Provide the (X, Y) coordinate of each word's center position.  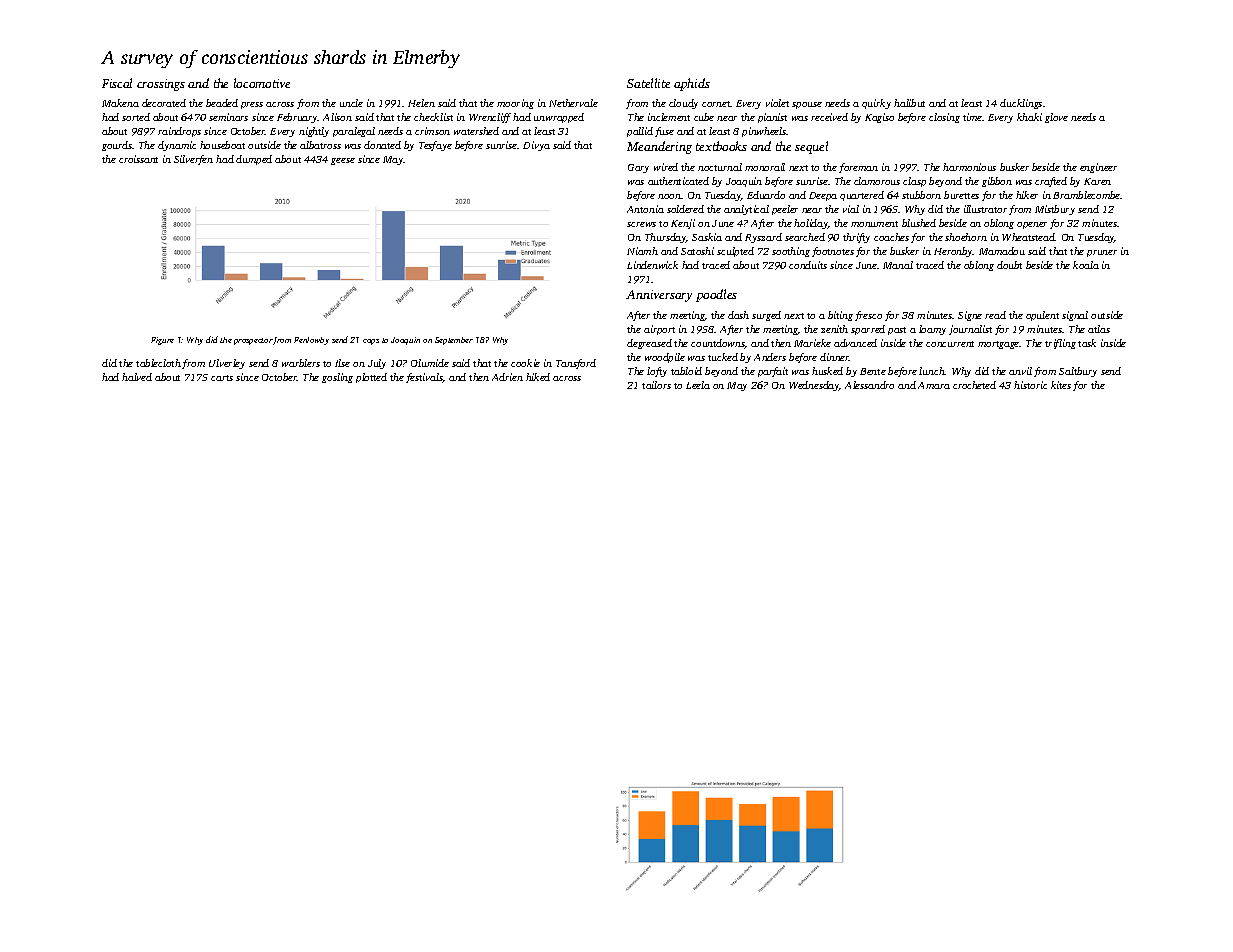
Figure (162, 341)
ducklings (1021, 104)
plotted (371, 378)
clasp (914, 182)
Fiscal (117, 83)
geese (343, 161)
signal (1075, 316)
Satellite (648, 83)
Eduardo (766, 195)
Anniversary (659, 296)
